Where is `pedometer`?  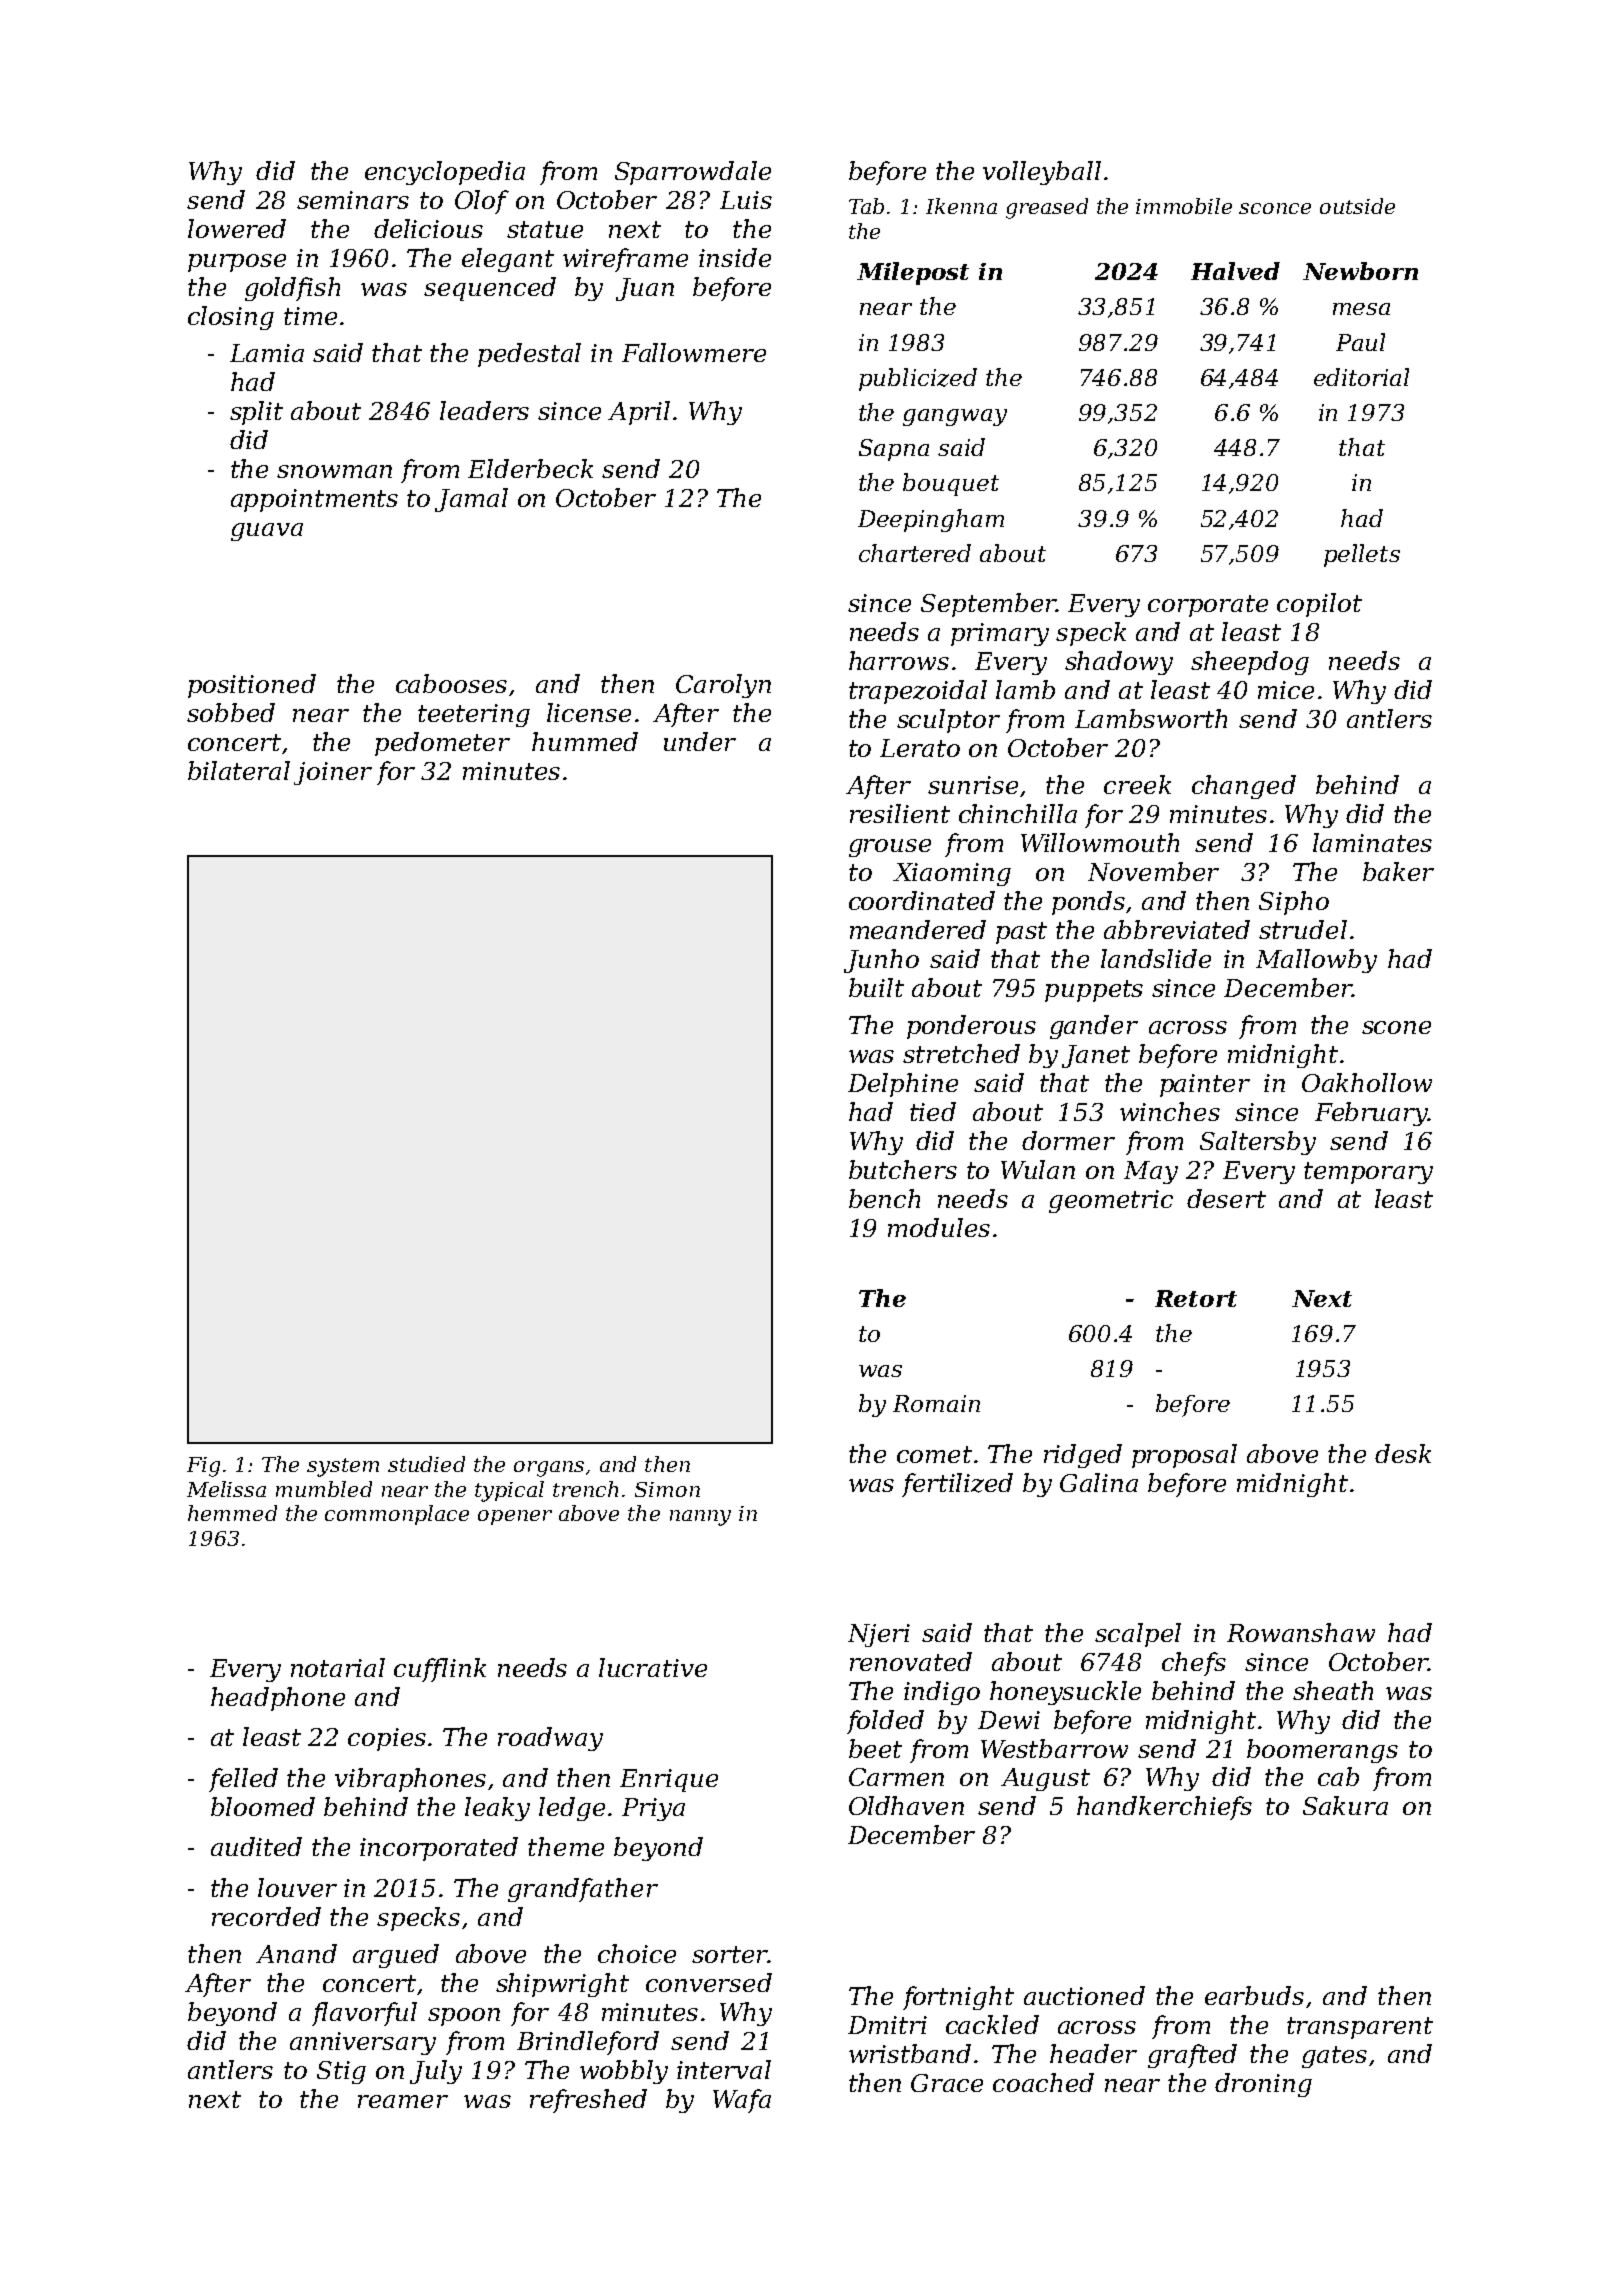
pedometer is located at coordinates (442, 744).
